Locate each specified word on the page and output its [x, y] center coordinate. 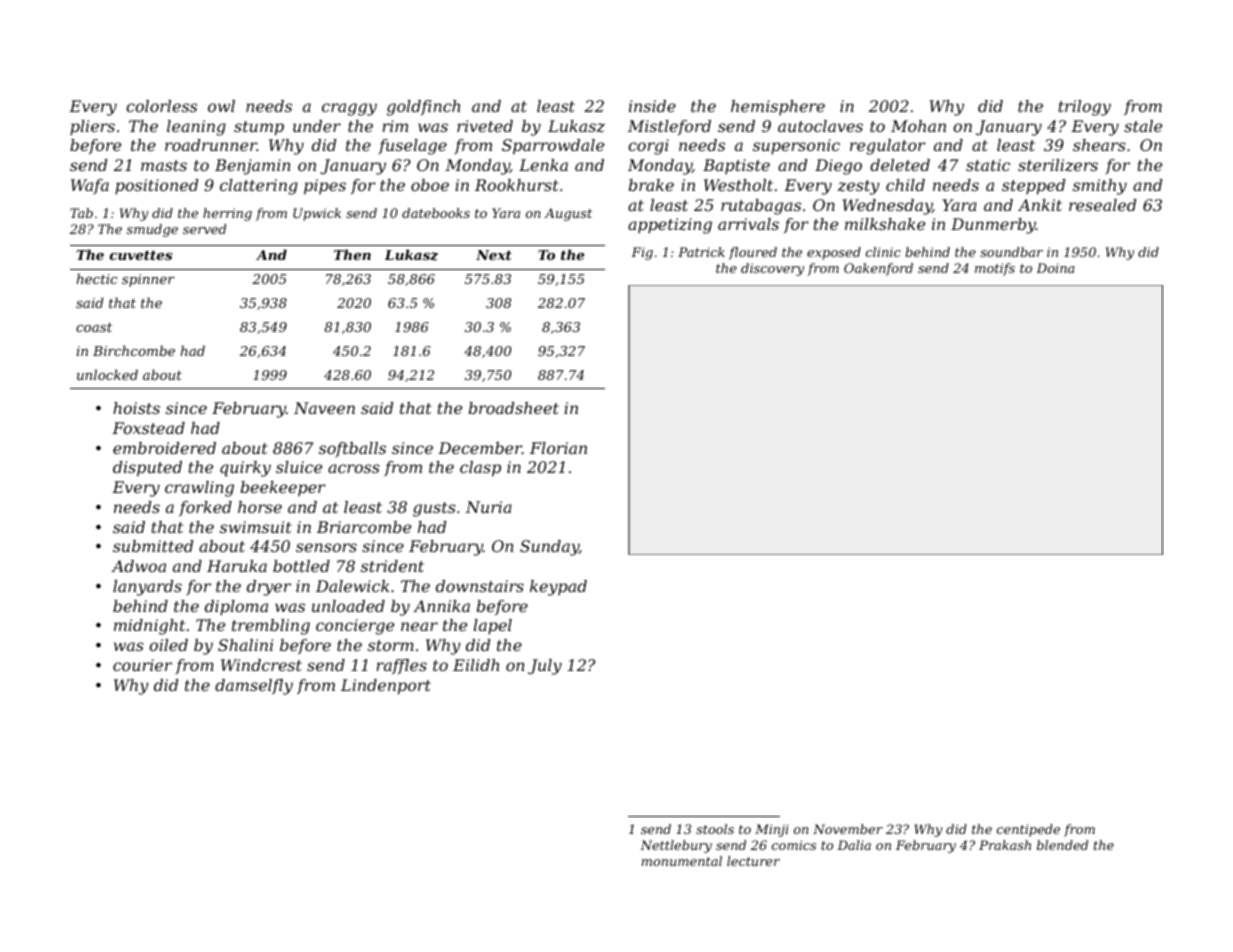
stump [259, 128]
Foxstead [148, 428]
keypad [558, 588]
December [480, 448]
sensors [326, 547]
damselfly [254, 687]
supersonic [796, 147]
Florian [558, 448]
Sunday [549, 548]
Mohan [918, 126]
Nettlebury [676, 846]
